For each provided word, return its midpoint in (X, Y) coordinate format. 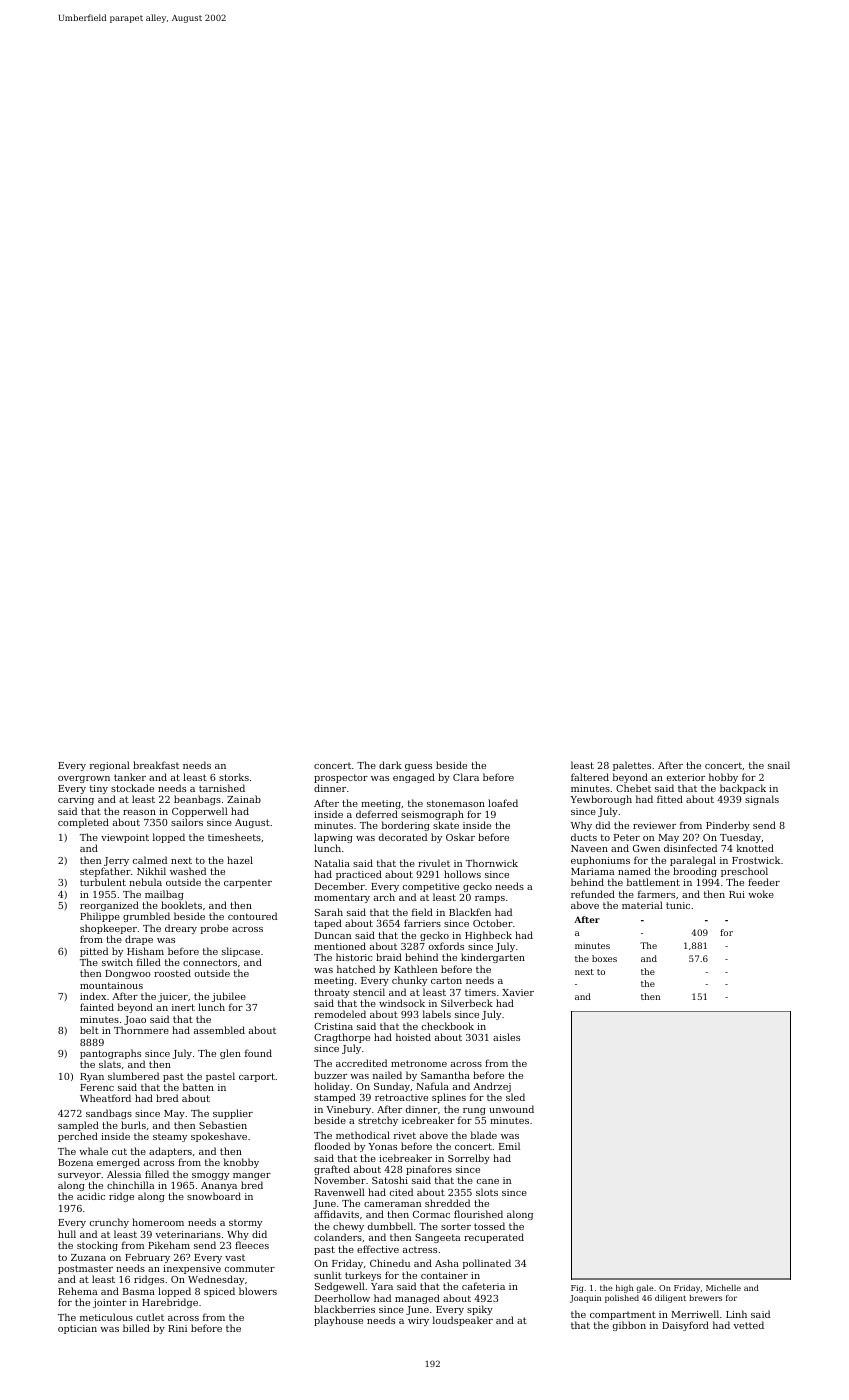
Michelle (723, 1288)
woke (761, 894)
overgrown (84, 779)
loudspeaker (463, 1321)
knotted (755, 848)
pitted (94, 952)
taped (328, 924)
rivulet (434, 863)
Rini (177, 1328)
